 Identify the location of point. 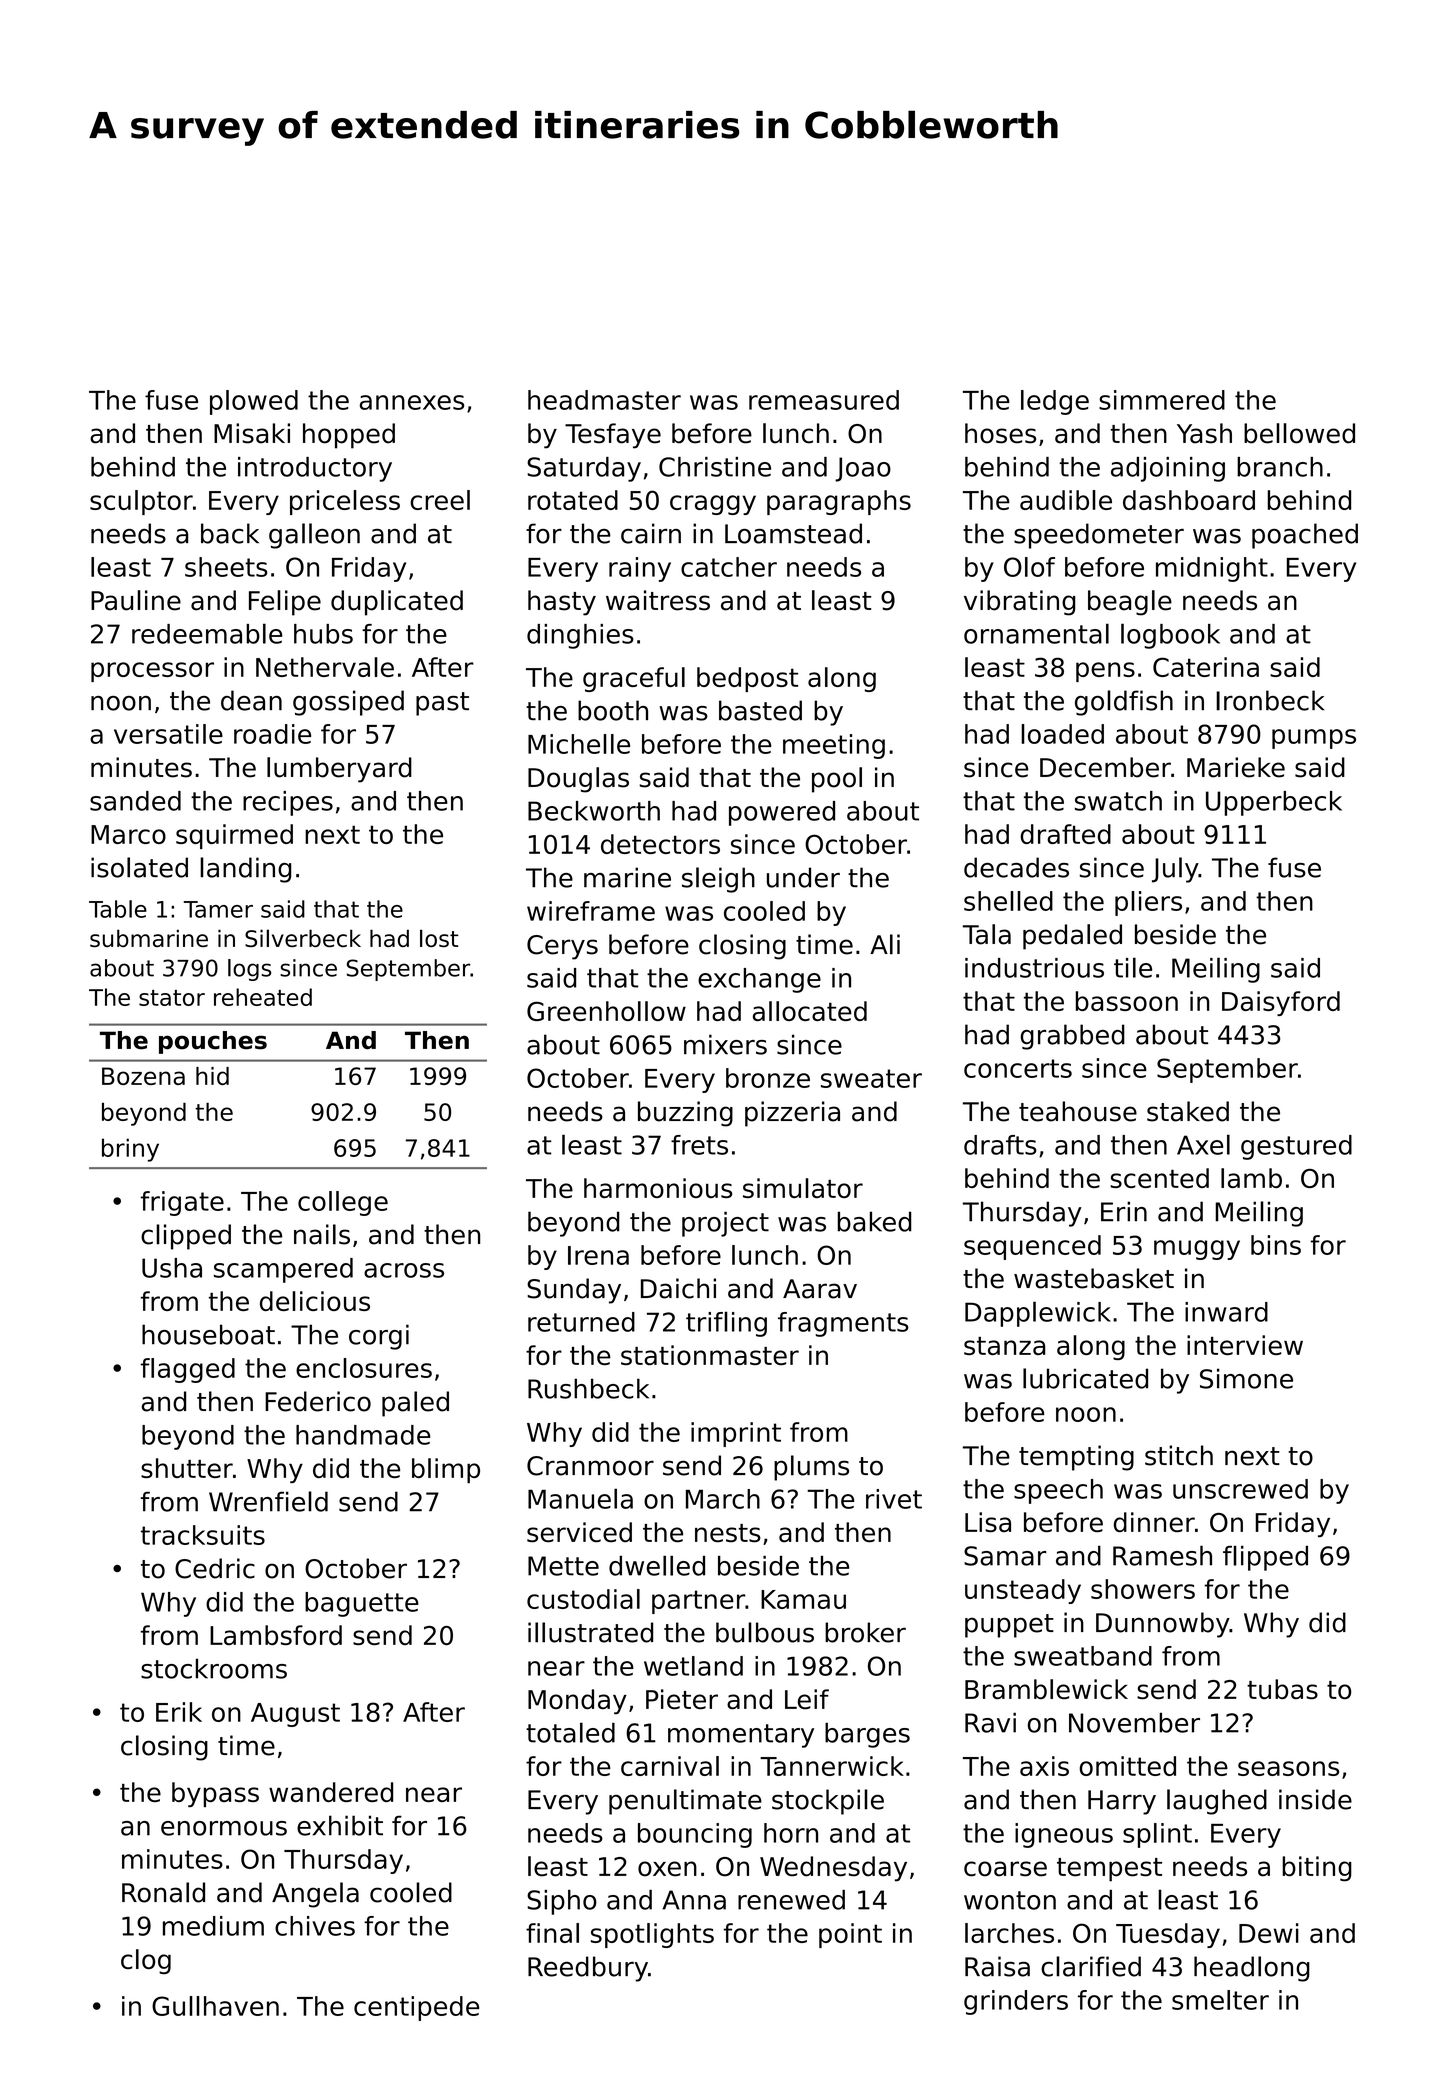
(850, 1935).
